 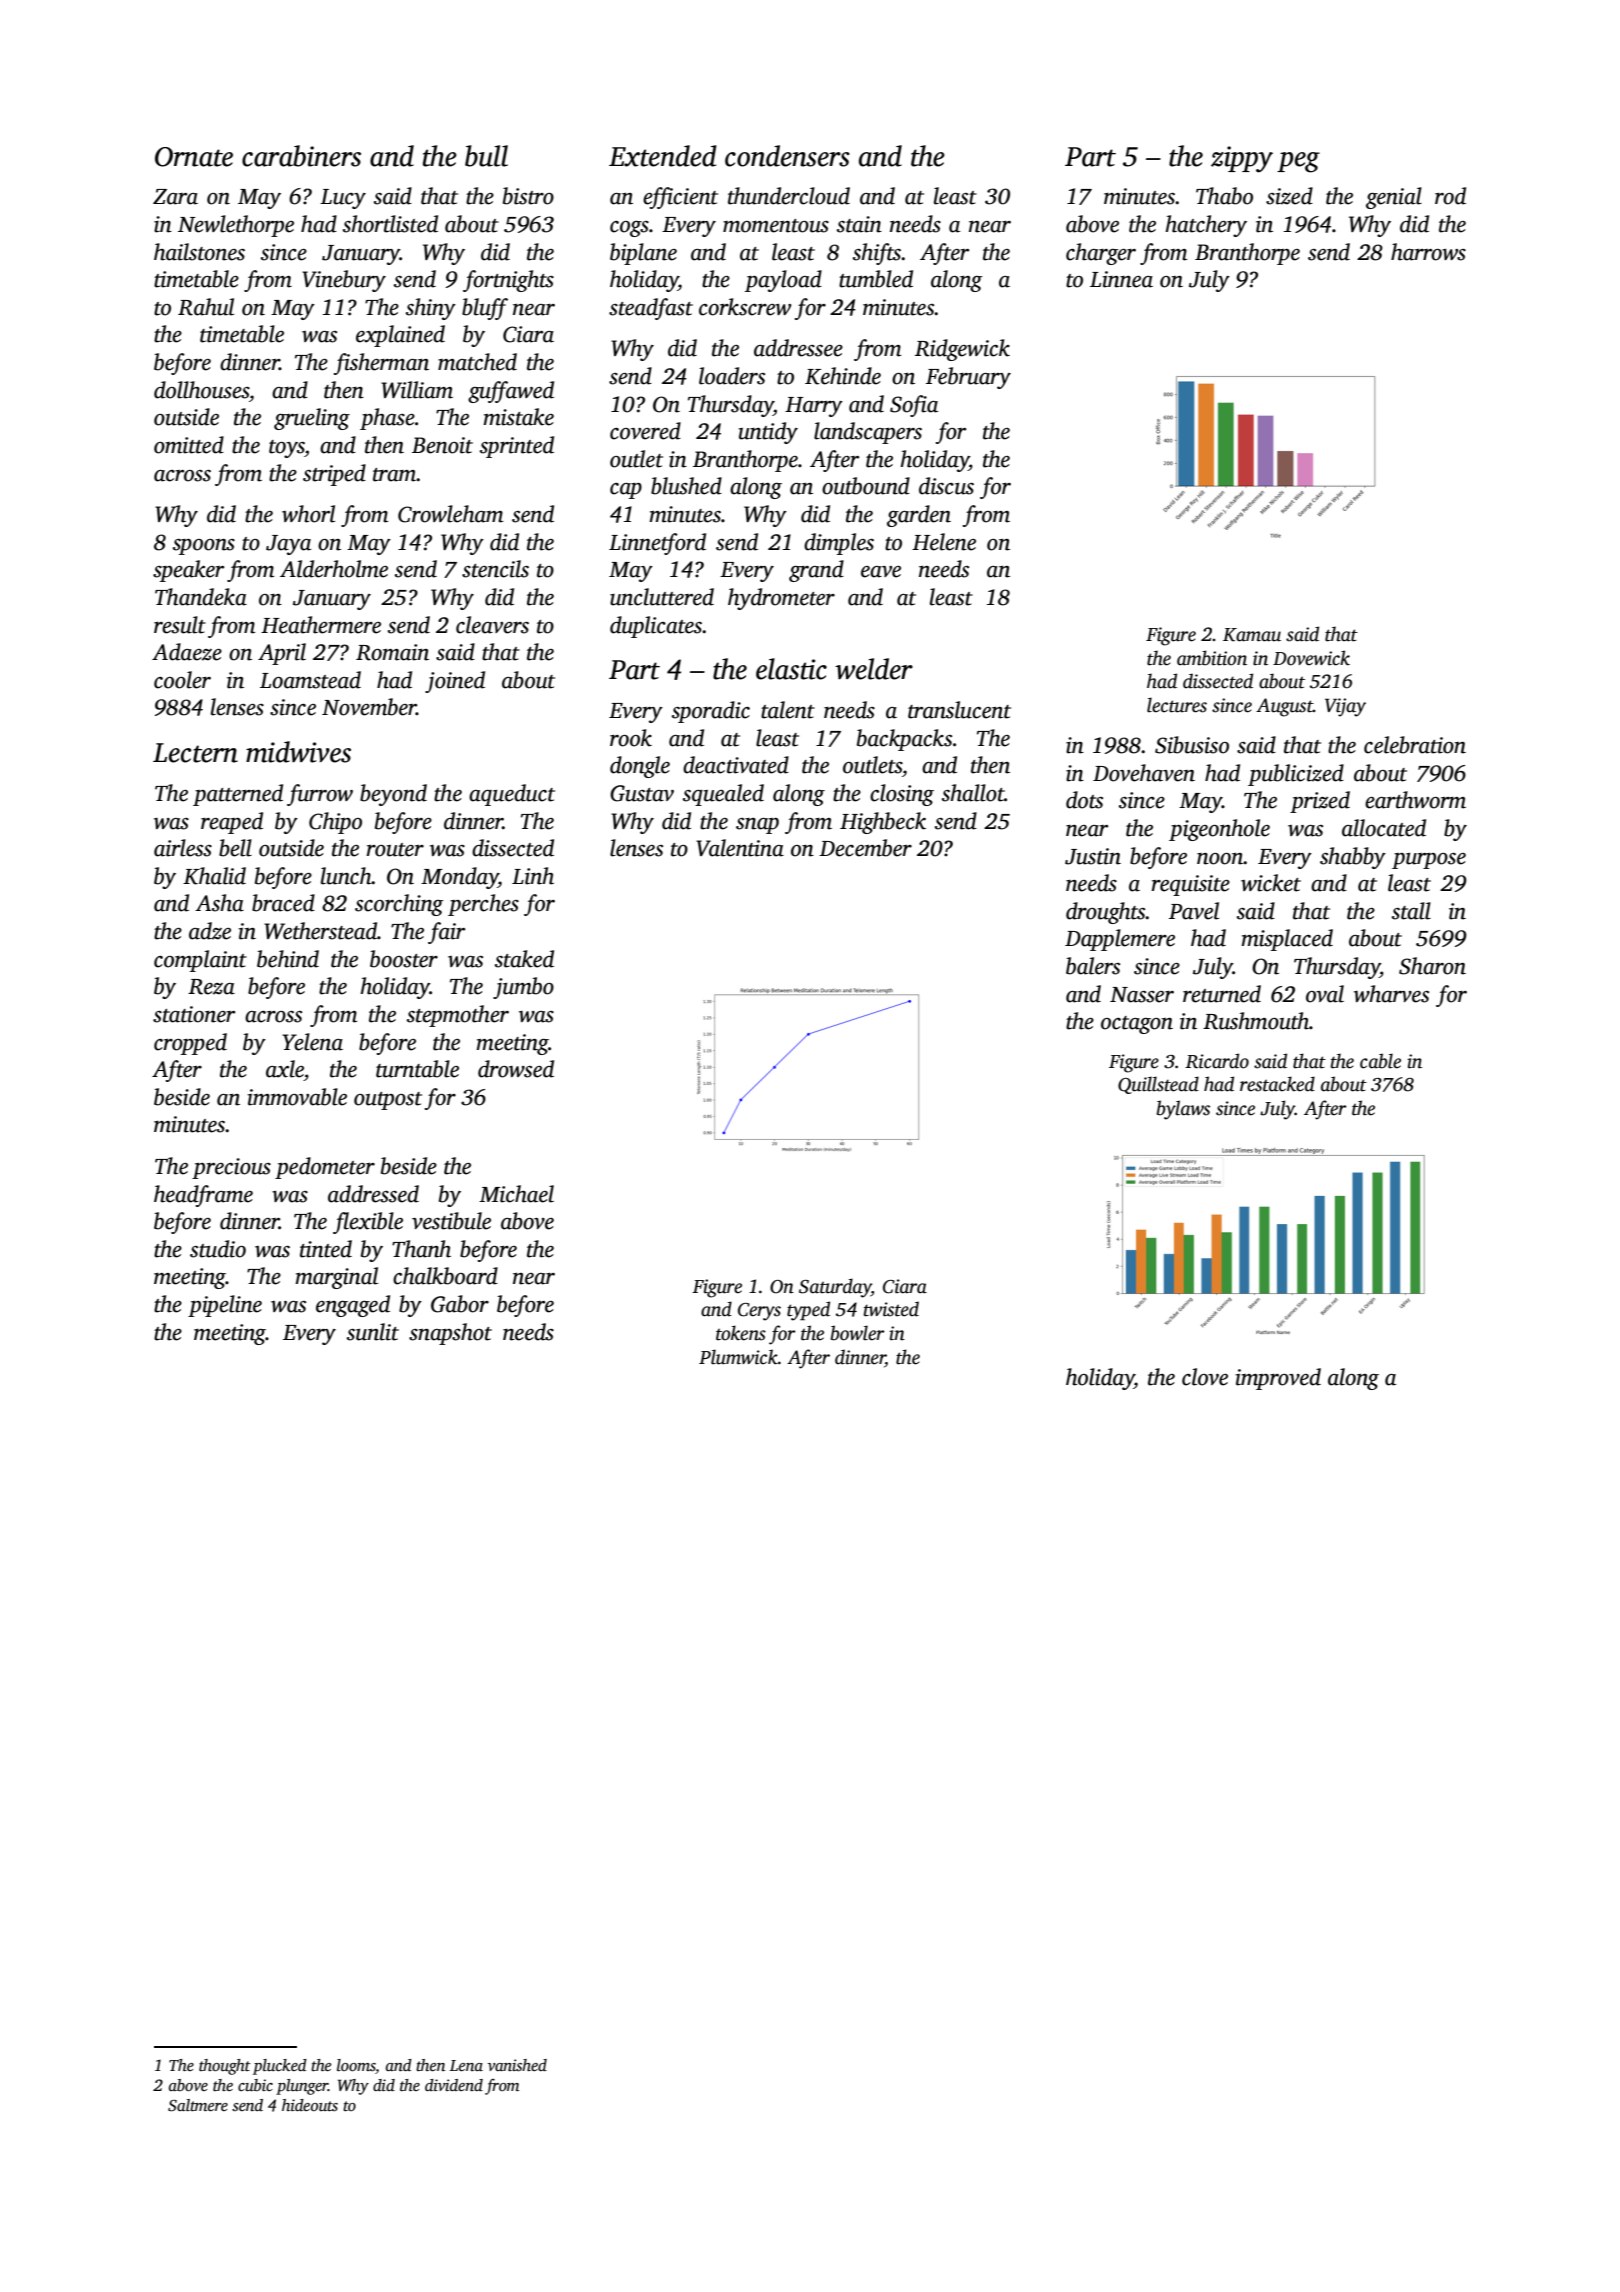 I want to click on peg, so click(x=1298, y=162).
